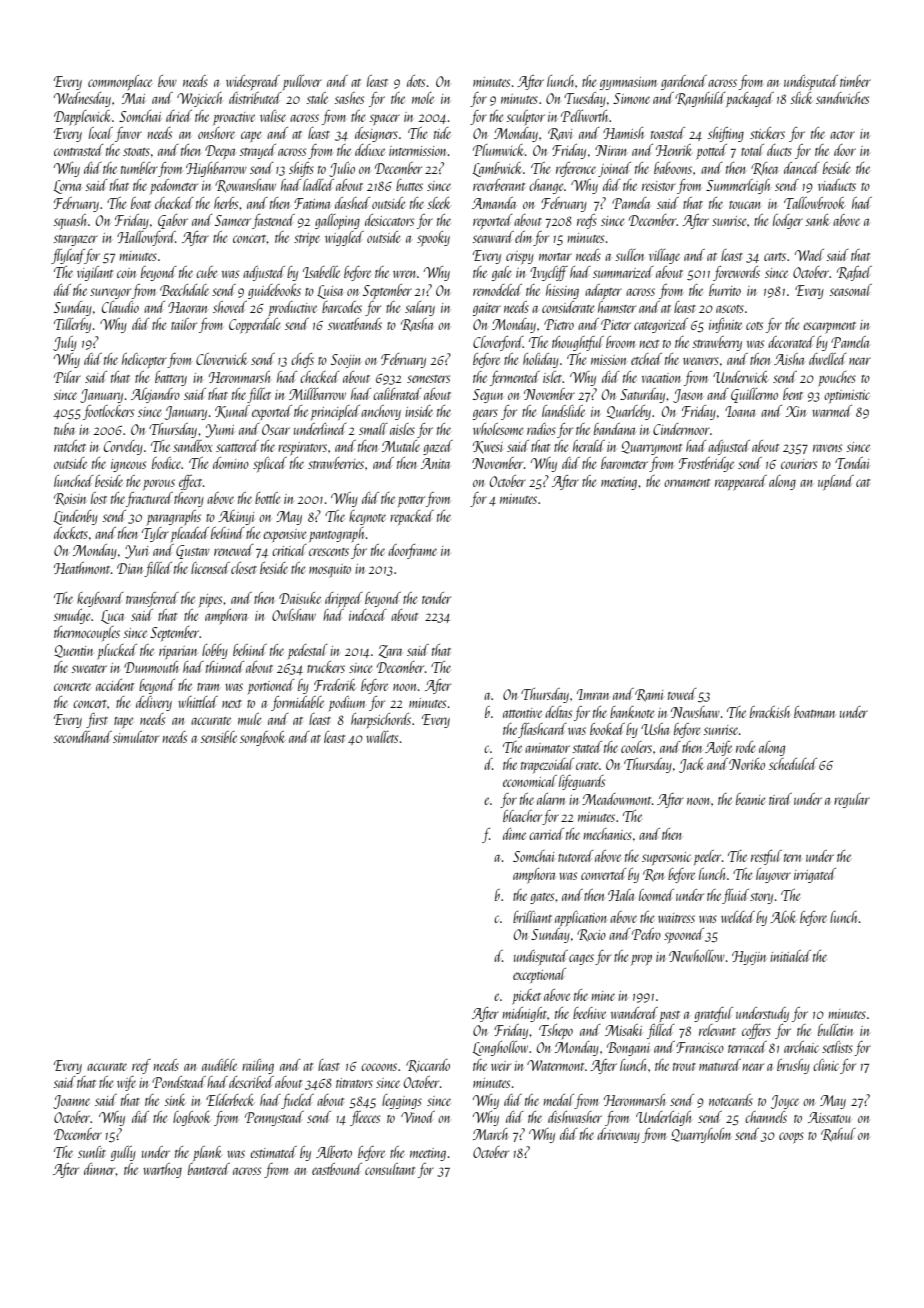 This image has height=1308, width=924. What do you see at coordinates (167, 463) in the image?
I see `bodice` at bounding box center [167, 463].
